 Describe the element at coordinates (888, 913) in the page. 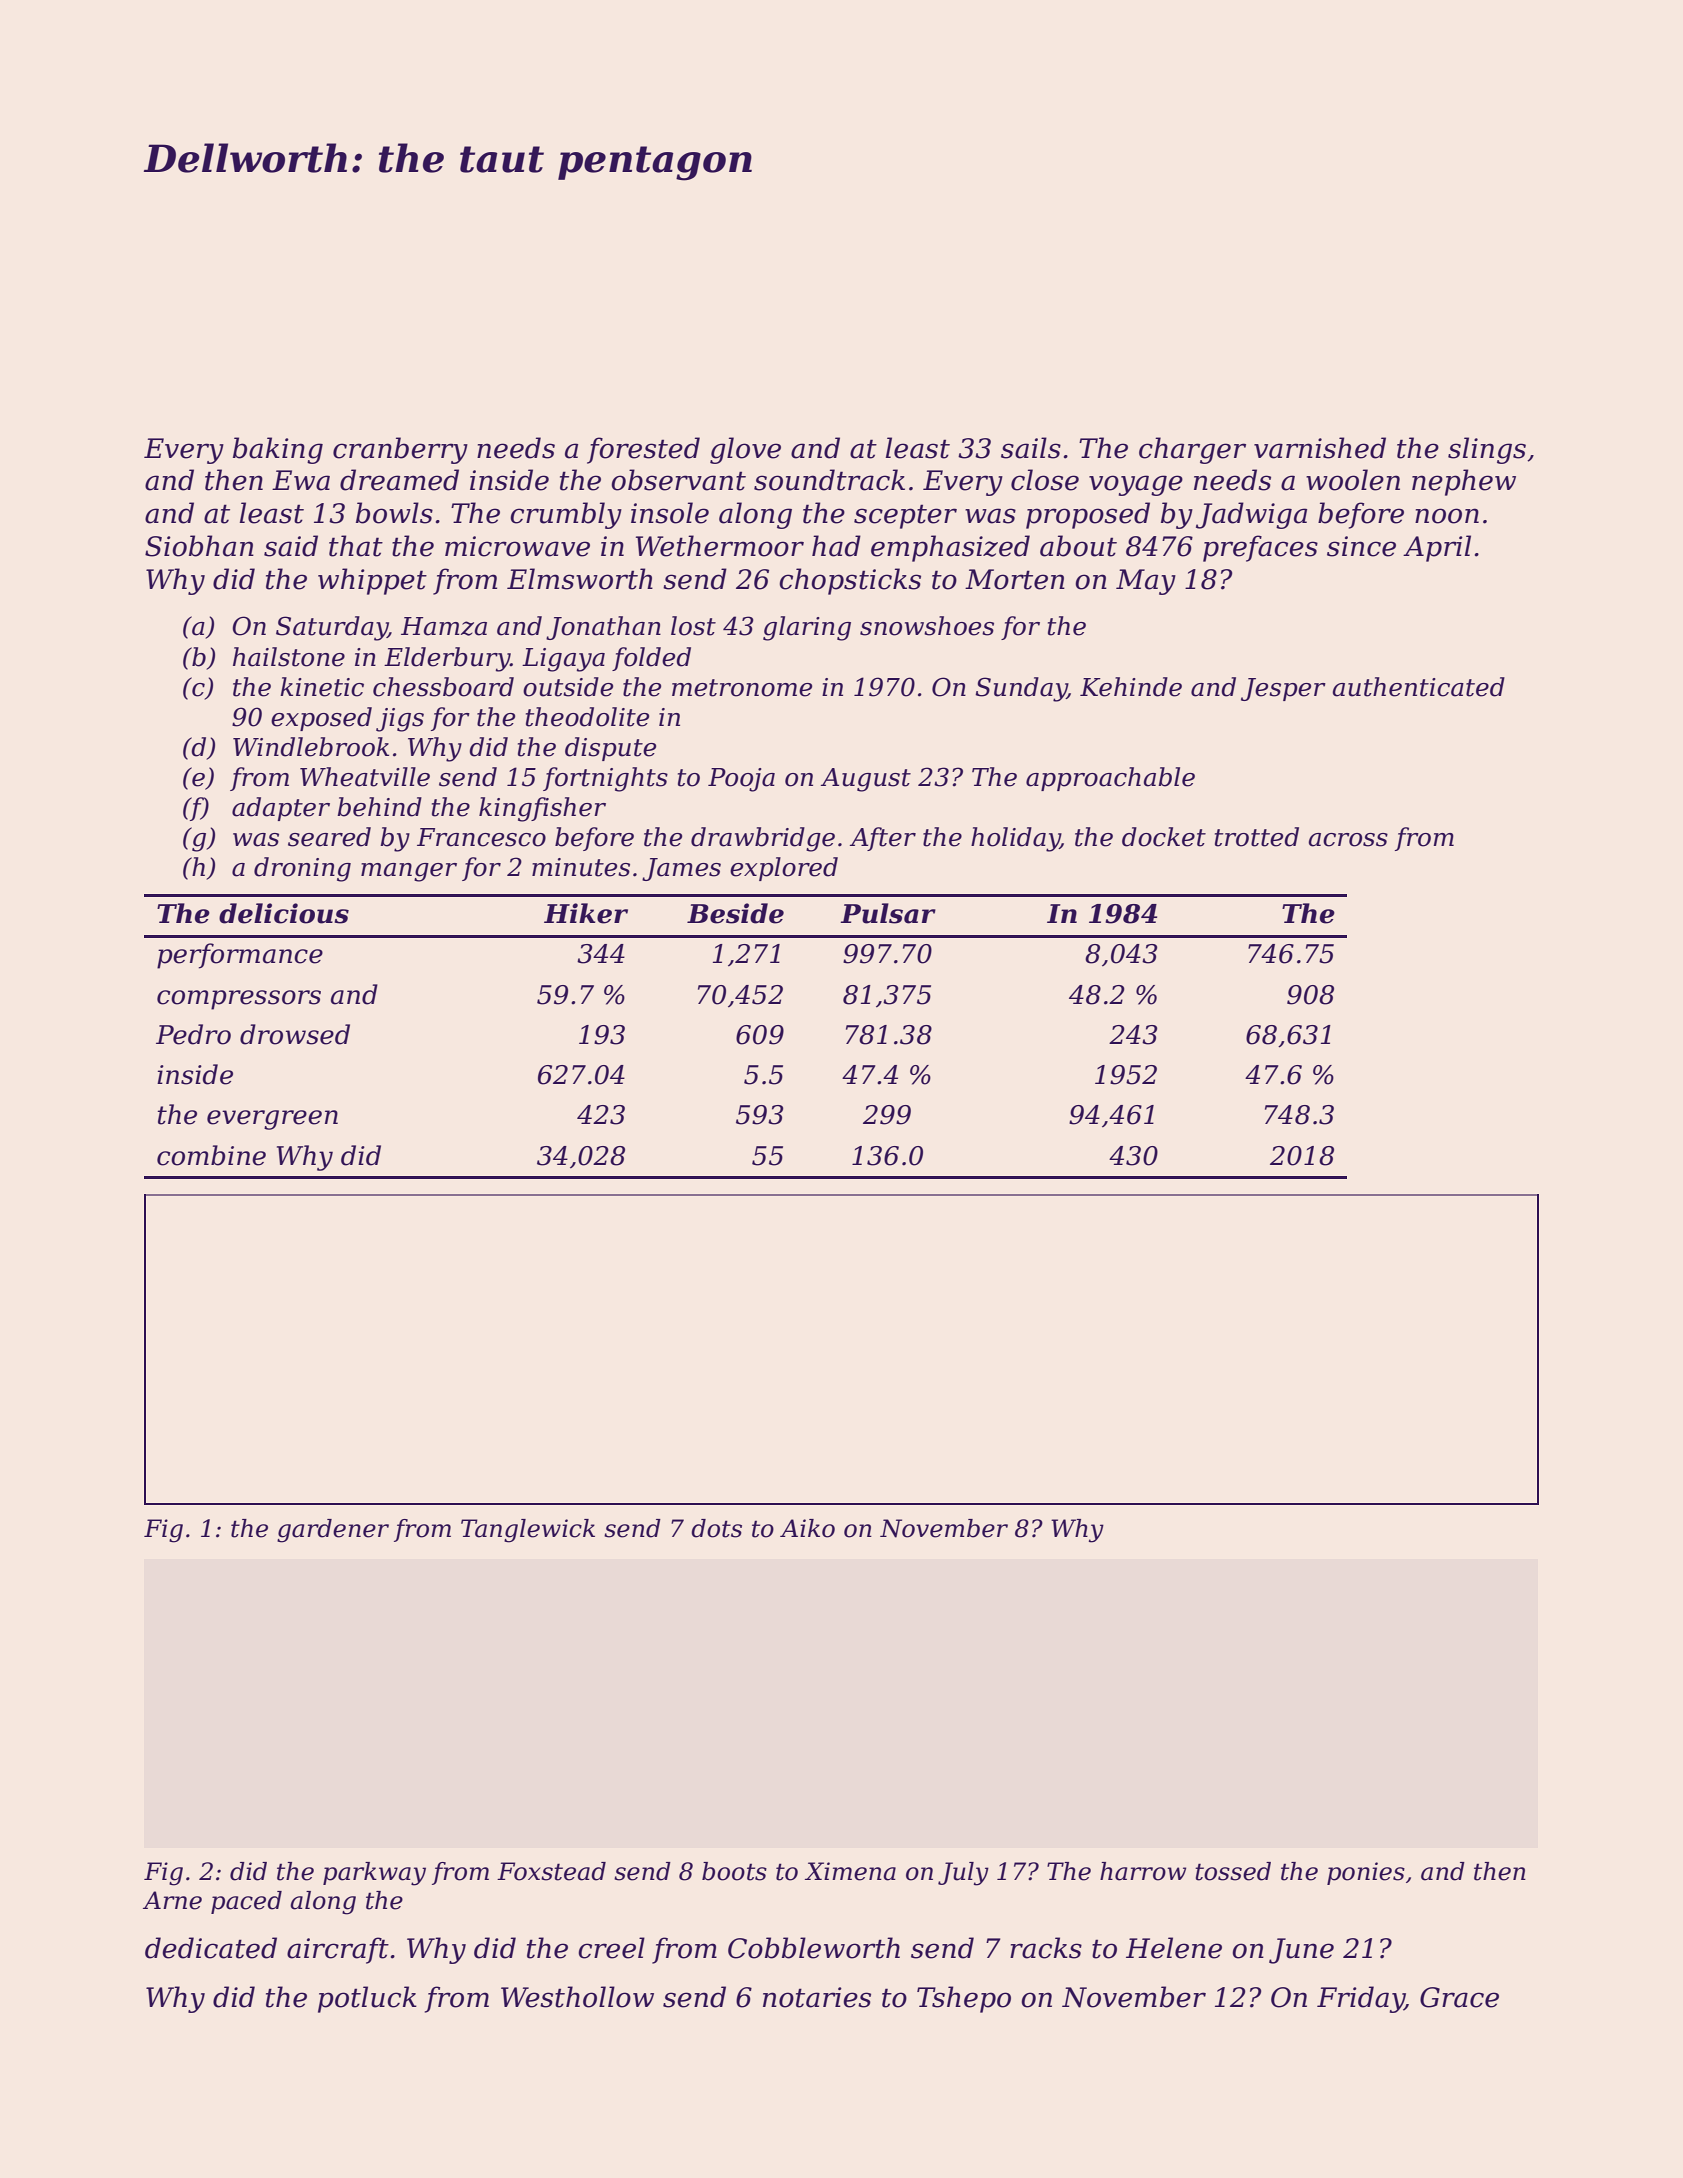

I see `Pulsar` at that location.
